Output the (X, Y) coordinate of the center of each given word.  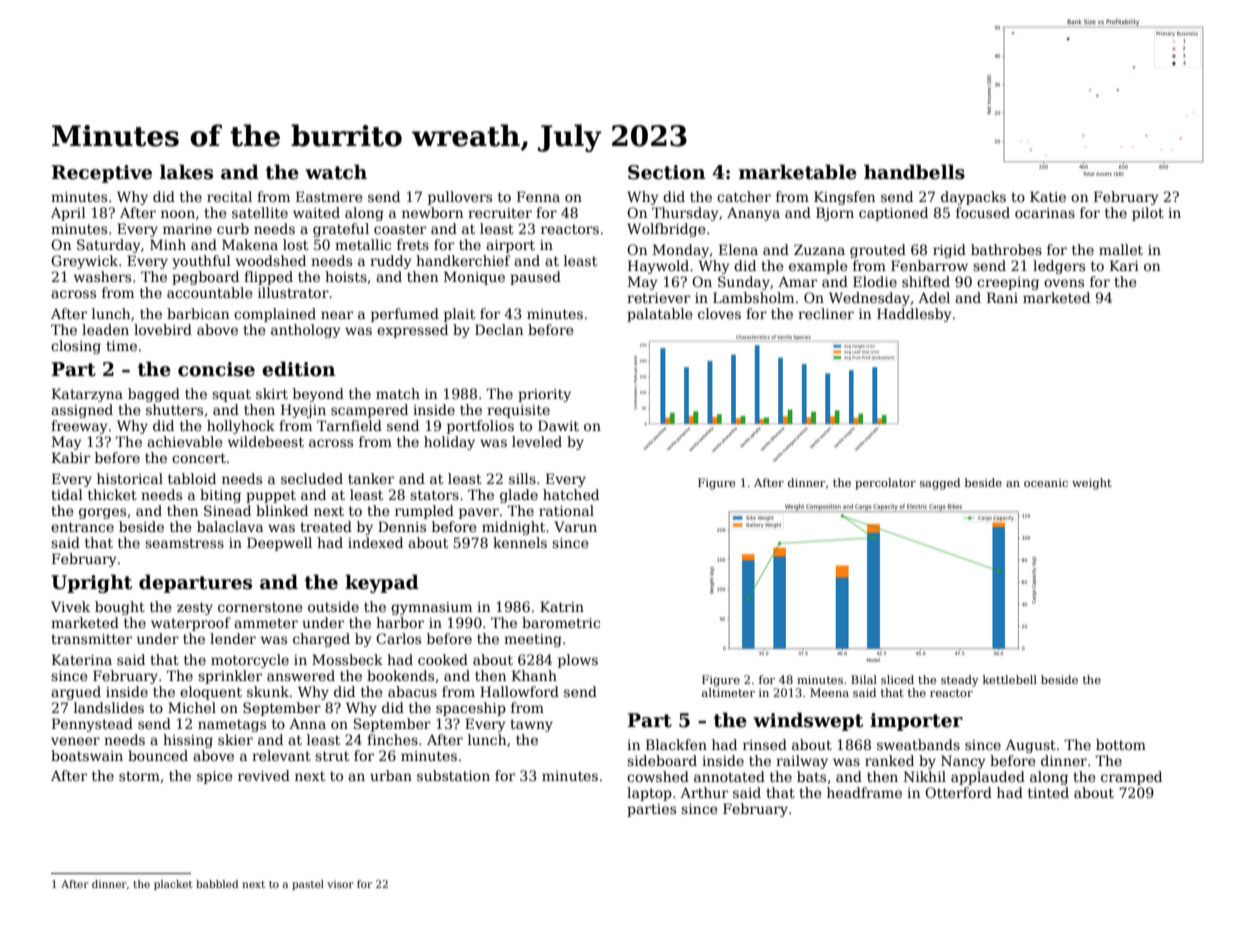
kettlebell (1010, 679)
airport (510, 246)
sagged (940, 484)
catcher (744, 196)
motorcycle (250, 661)
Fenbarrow (929, 265)
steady (960, 681)
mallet (1121, 249)
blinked (282, 510)
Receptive (102, 174)
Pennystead (92, 725)
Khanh (534, 675)
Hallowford (519, 691)
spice (215, 777)
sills (522, 478)
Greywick (84, 262)
